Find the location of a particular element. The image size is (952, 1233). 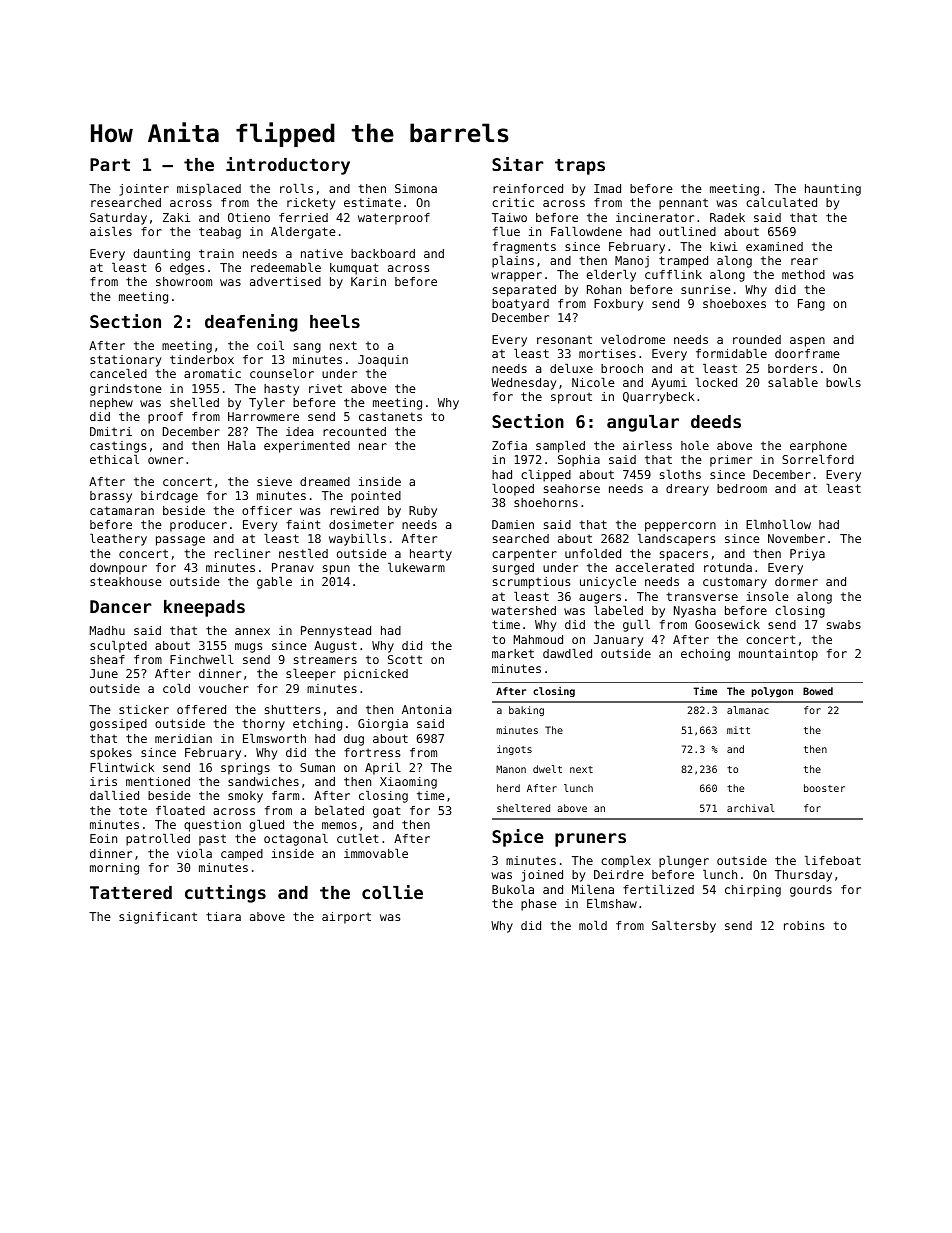

showroom is located at coordinates (184, 281).
